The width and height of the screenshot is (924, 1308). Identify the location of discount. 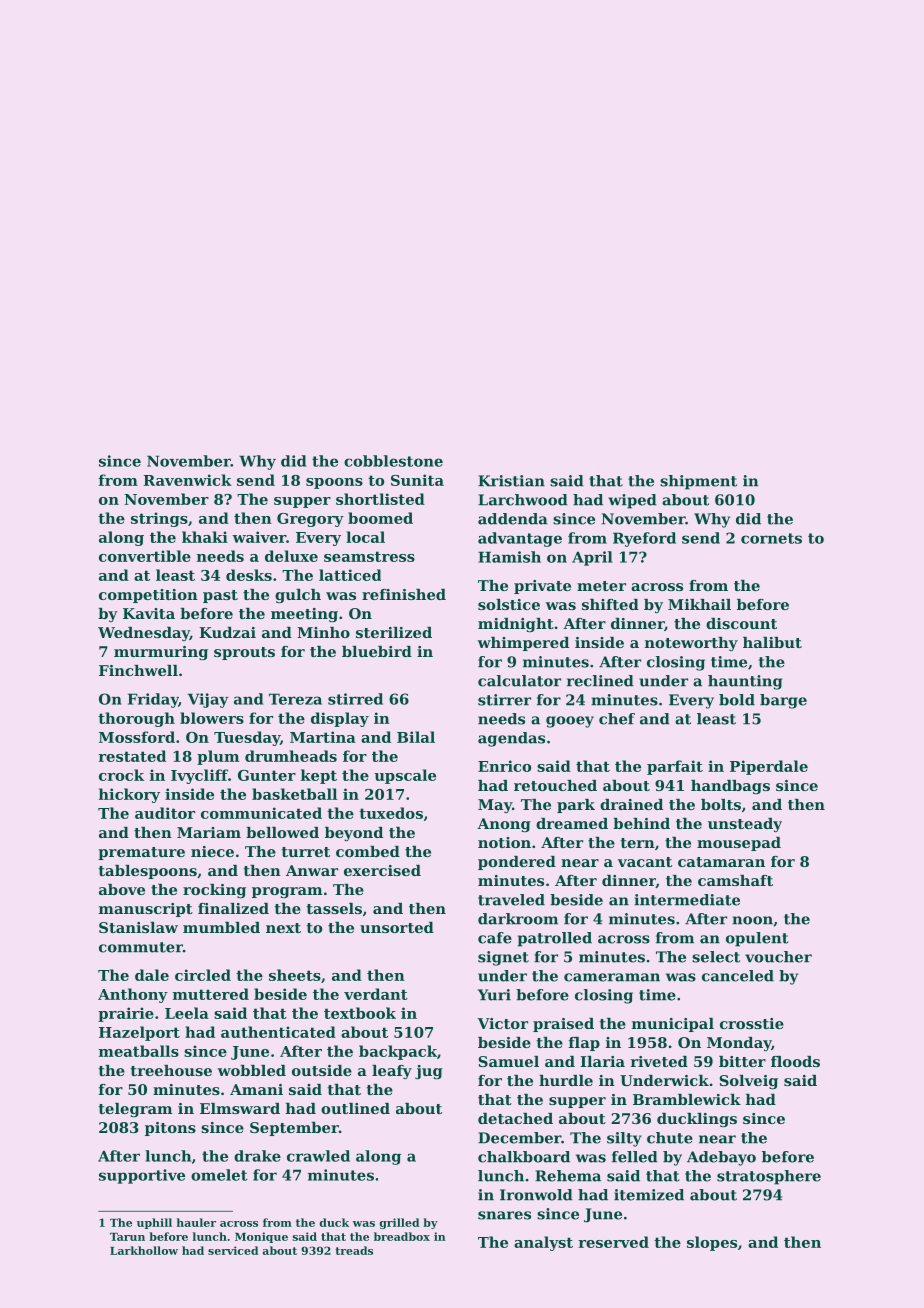
(741, 623).
